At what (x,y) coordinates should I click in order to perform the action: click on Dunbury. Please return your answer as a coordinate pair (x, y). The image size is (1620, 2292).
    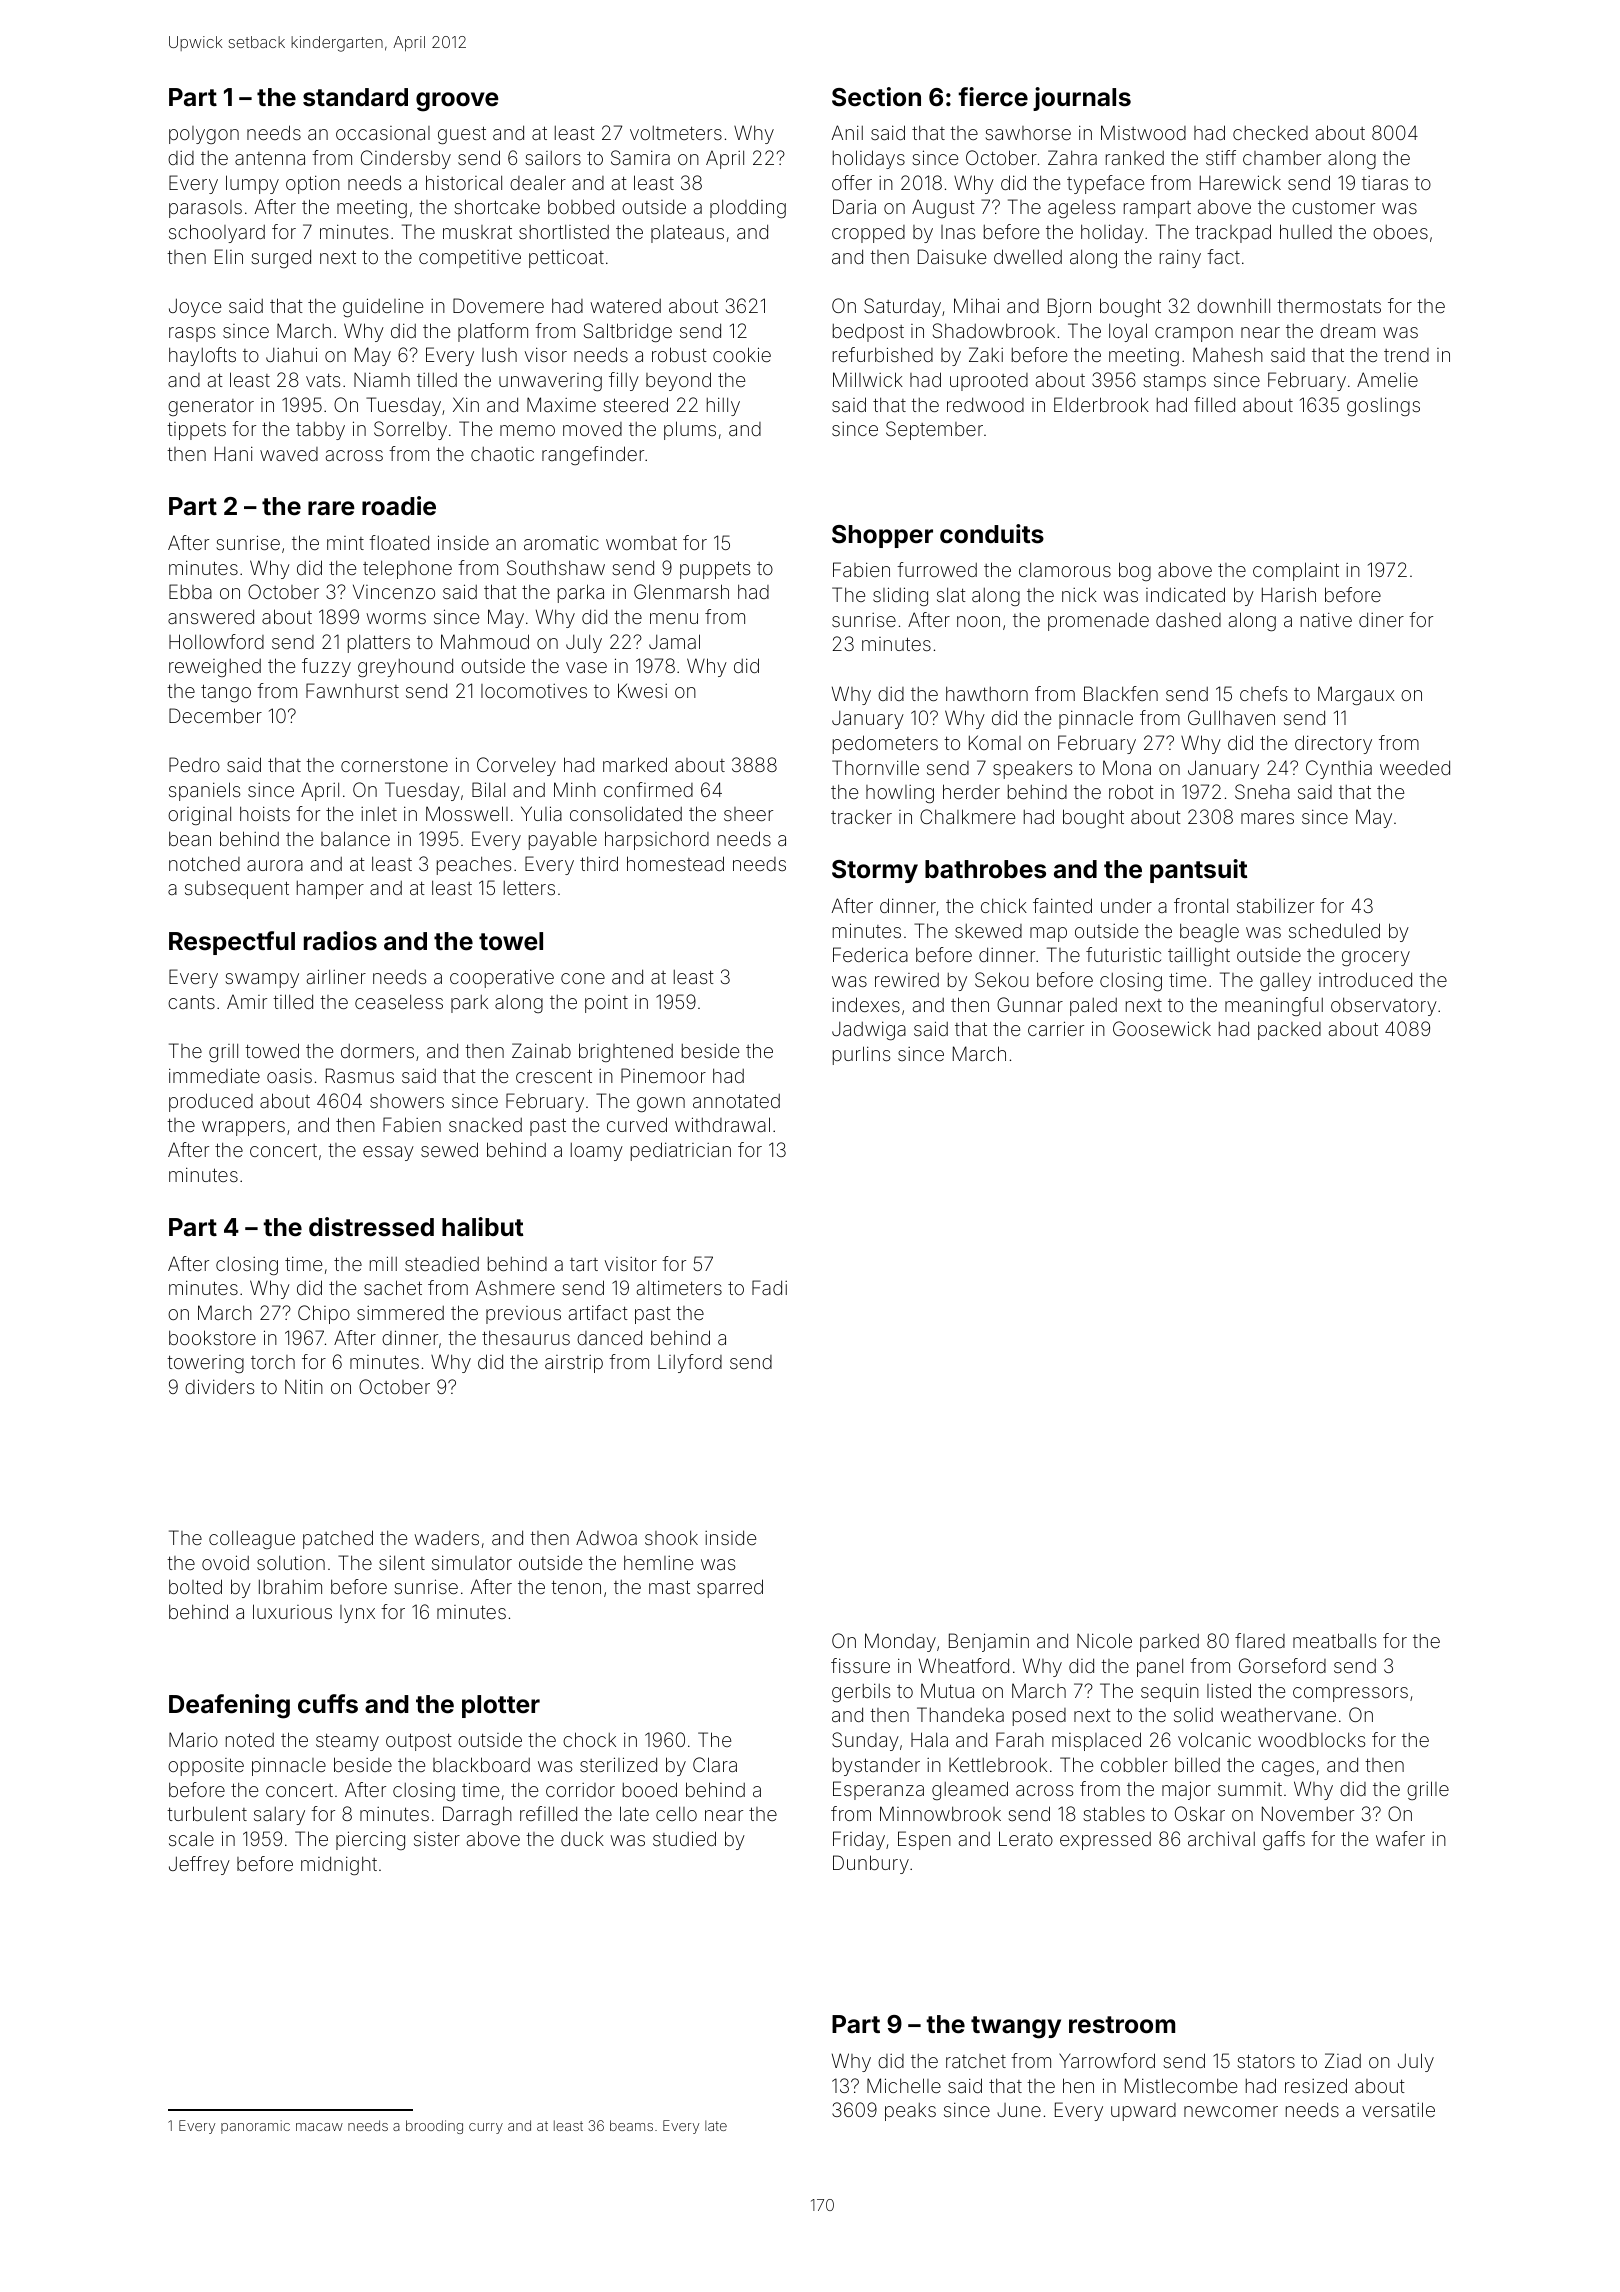
    Looking at the image, I should click on (871, 1864).
